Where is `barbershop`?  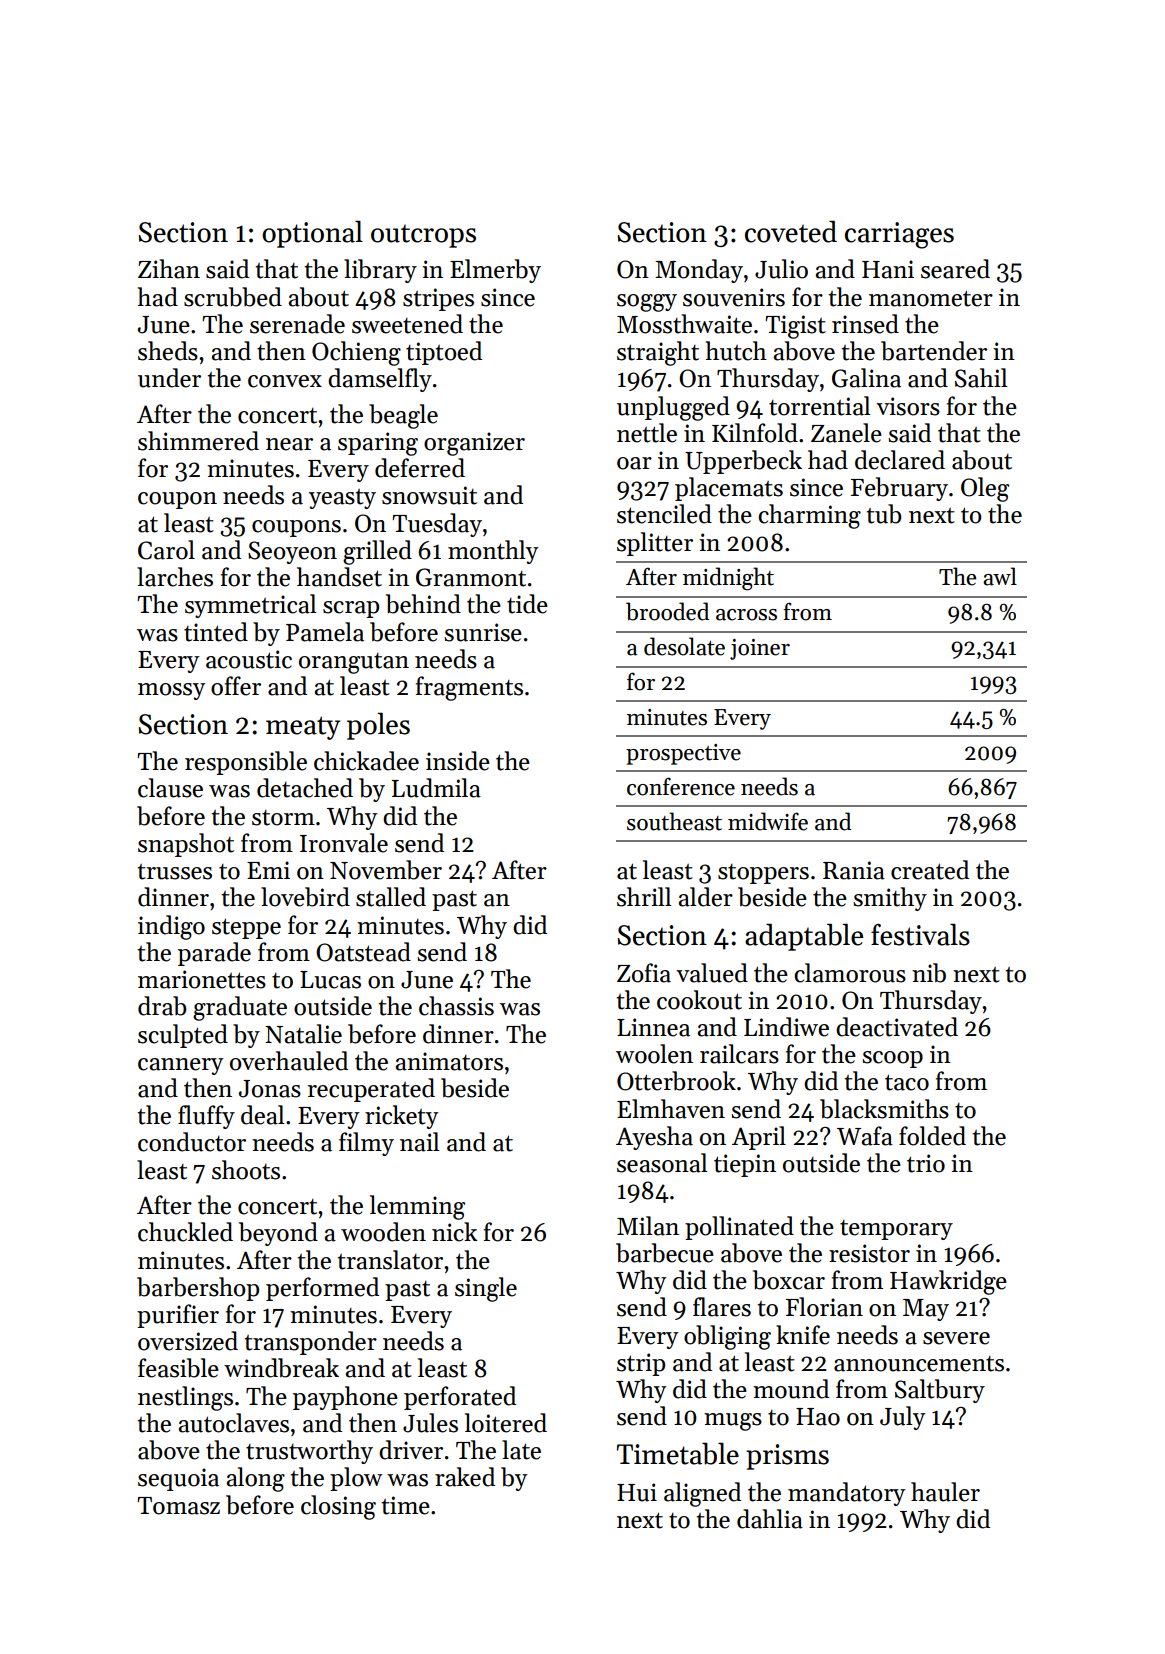 barbershop is located at coordinates (198, 1289).
